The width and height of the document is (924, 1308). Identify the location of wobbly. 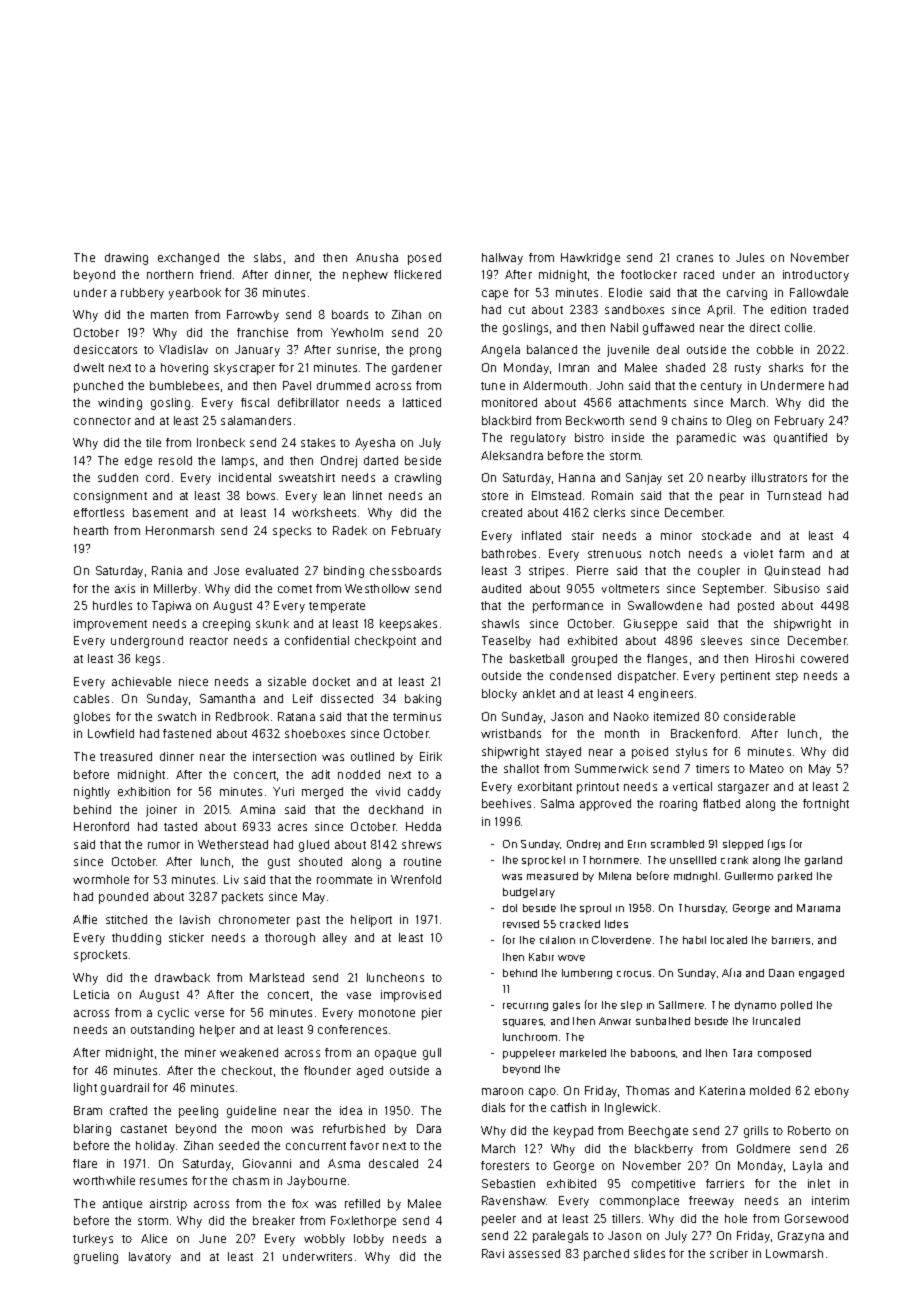
(324, 1240).
